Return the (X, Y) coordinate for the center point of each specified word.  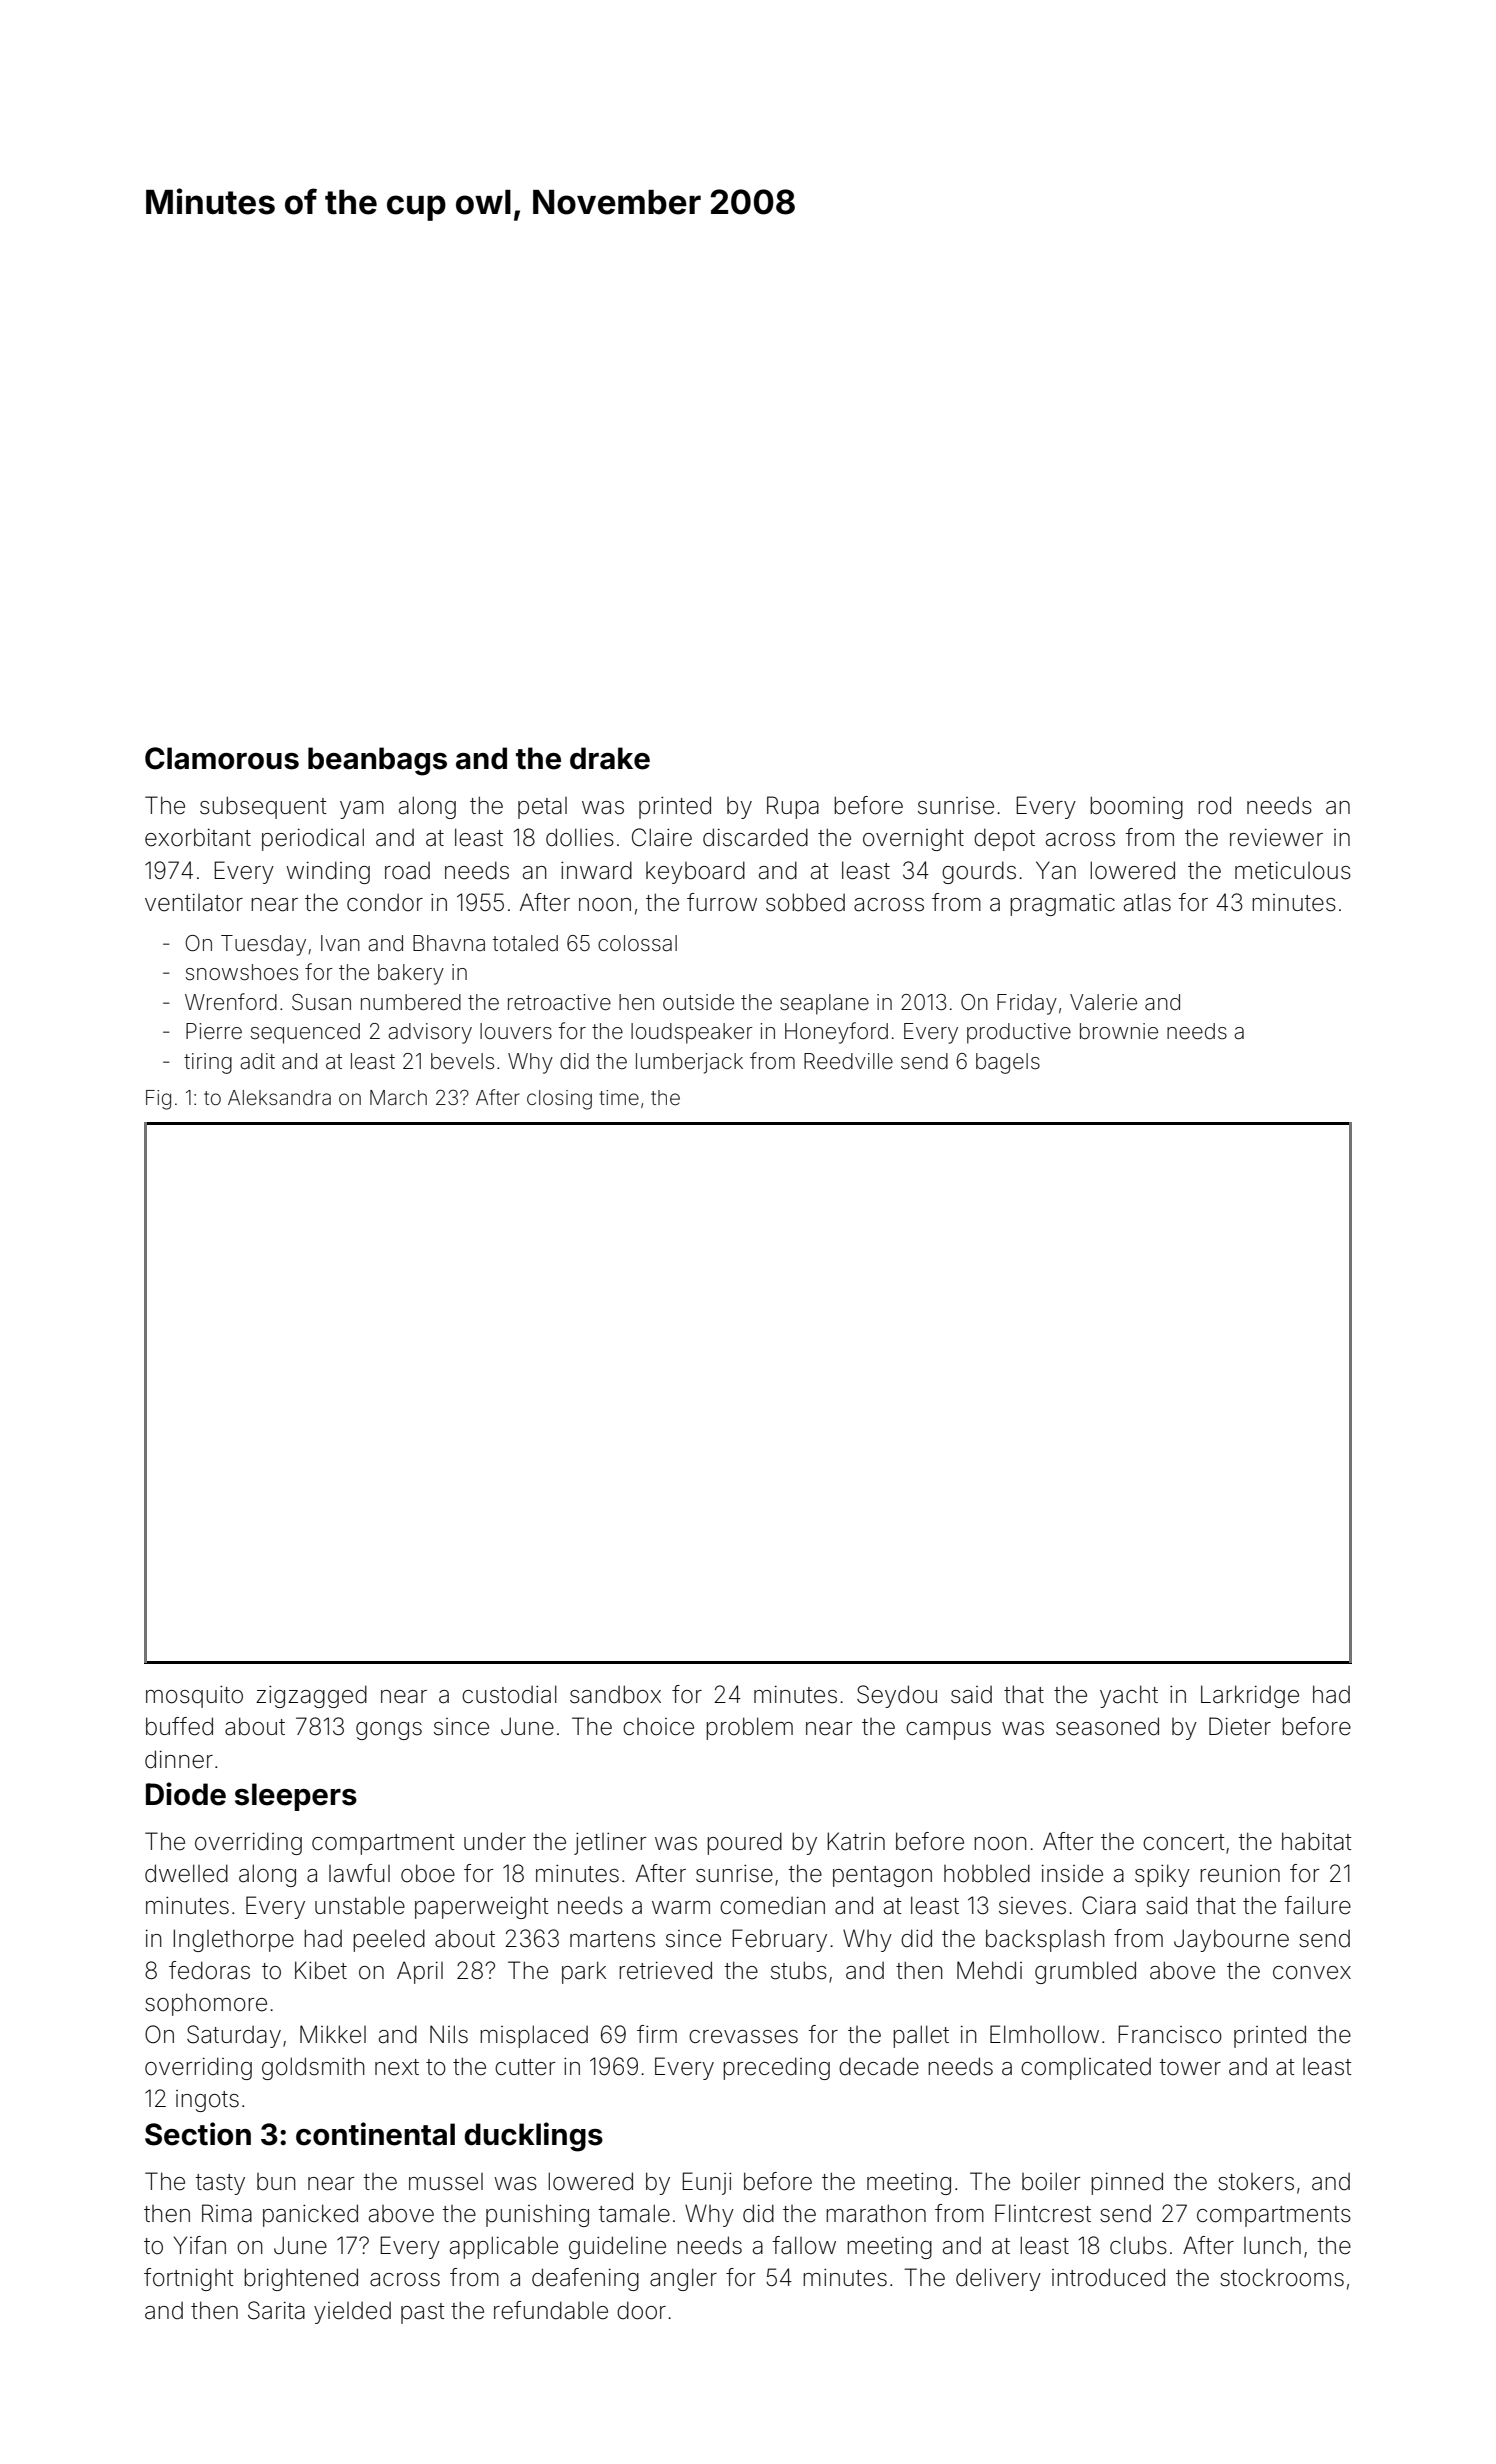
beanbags (377, 761)
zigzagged (311, 1696)
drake (610, 758)
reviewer (1276, 838)
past (423, 2313)
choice (658, 1727)
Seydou (897, 1696)
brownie (1119, 1031)
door (641, 2310)
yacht (1129, 1696)
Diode (186, 1794)
